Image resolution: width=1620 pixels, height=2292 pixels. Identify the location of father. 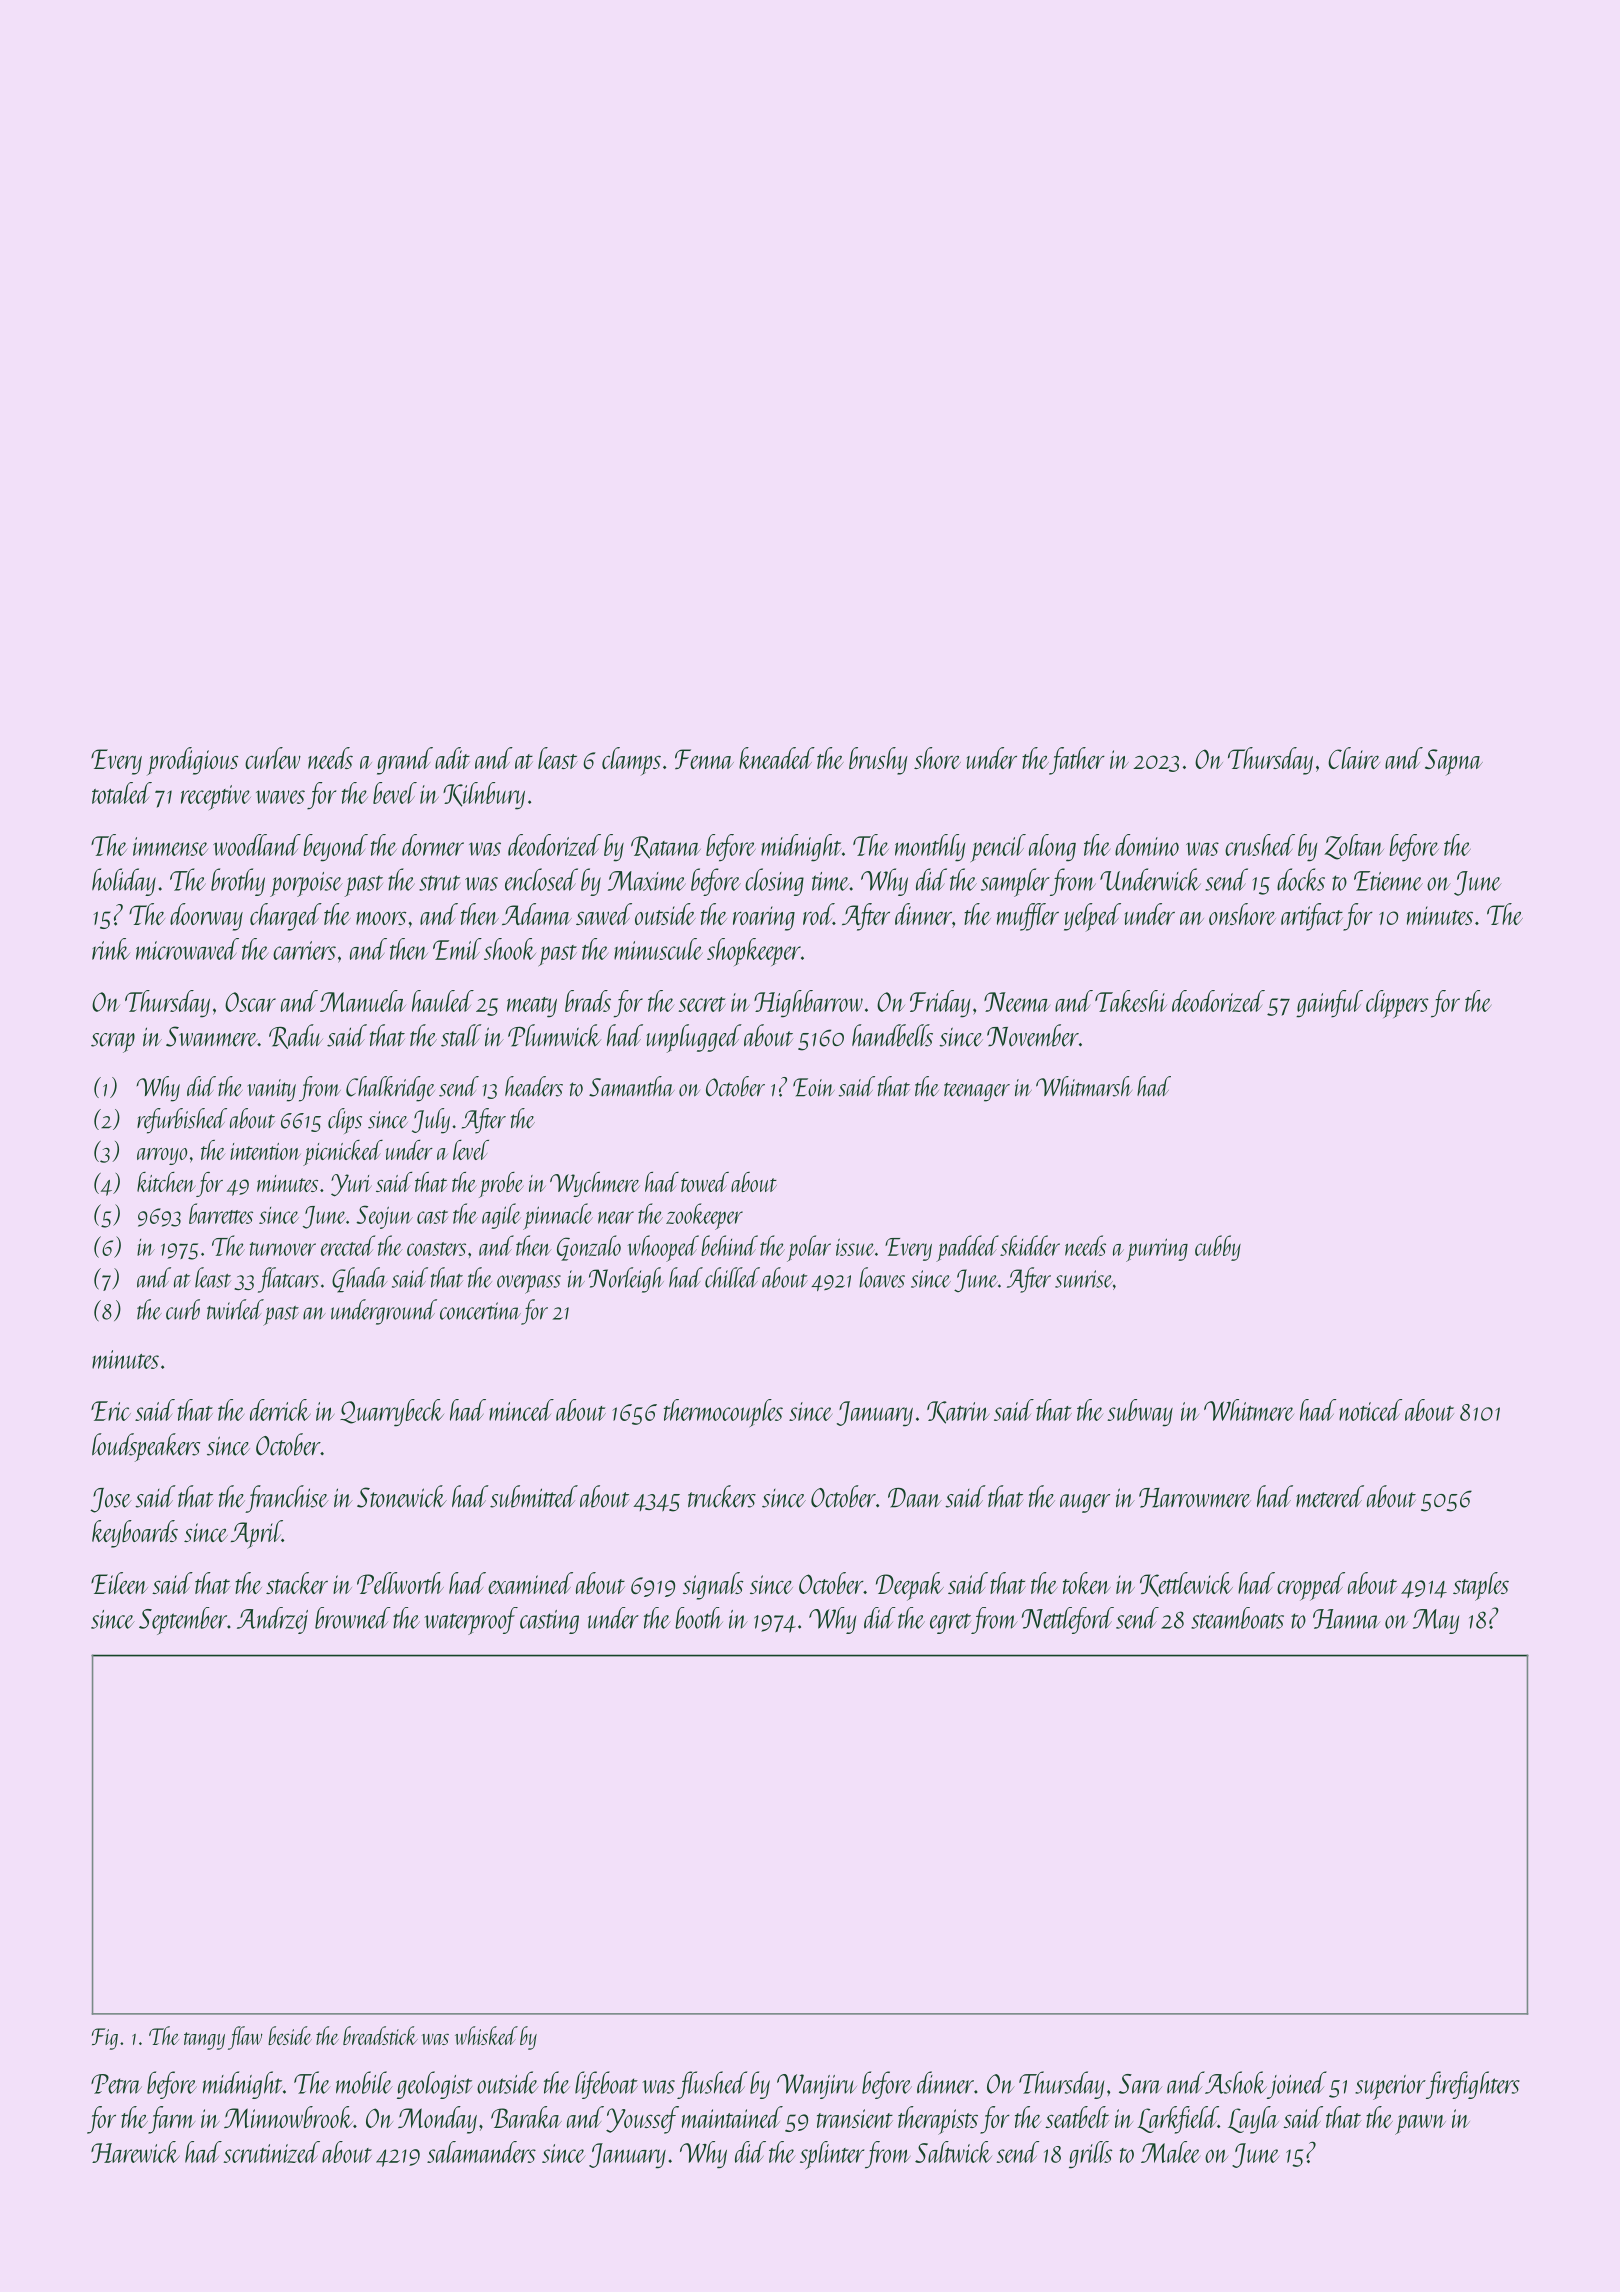
(1077, 761).
